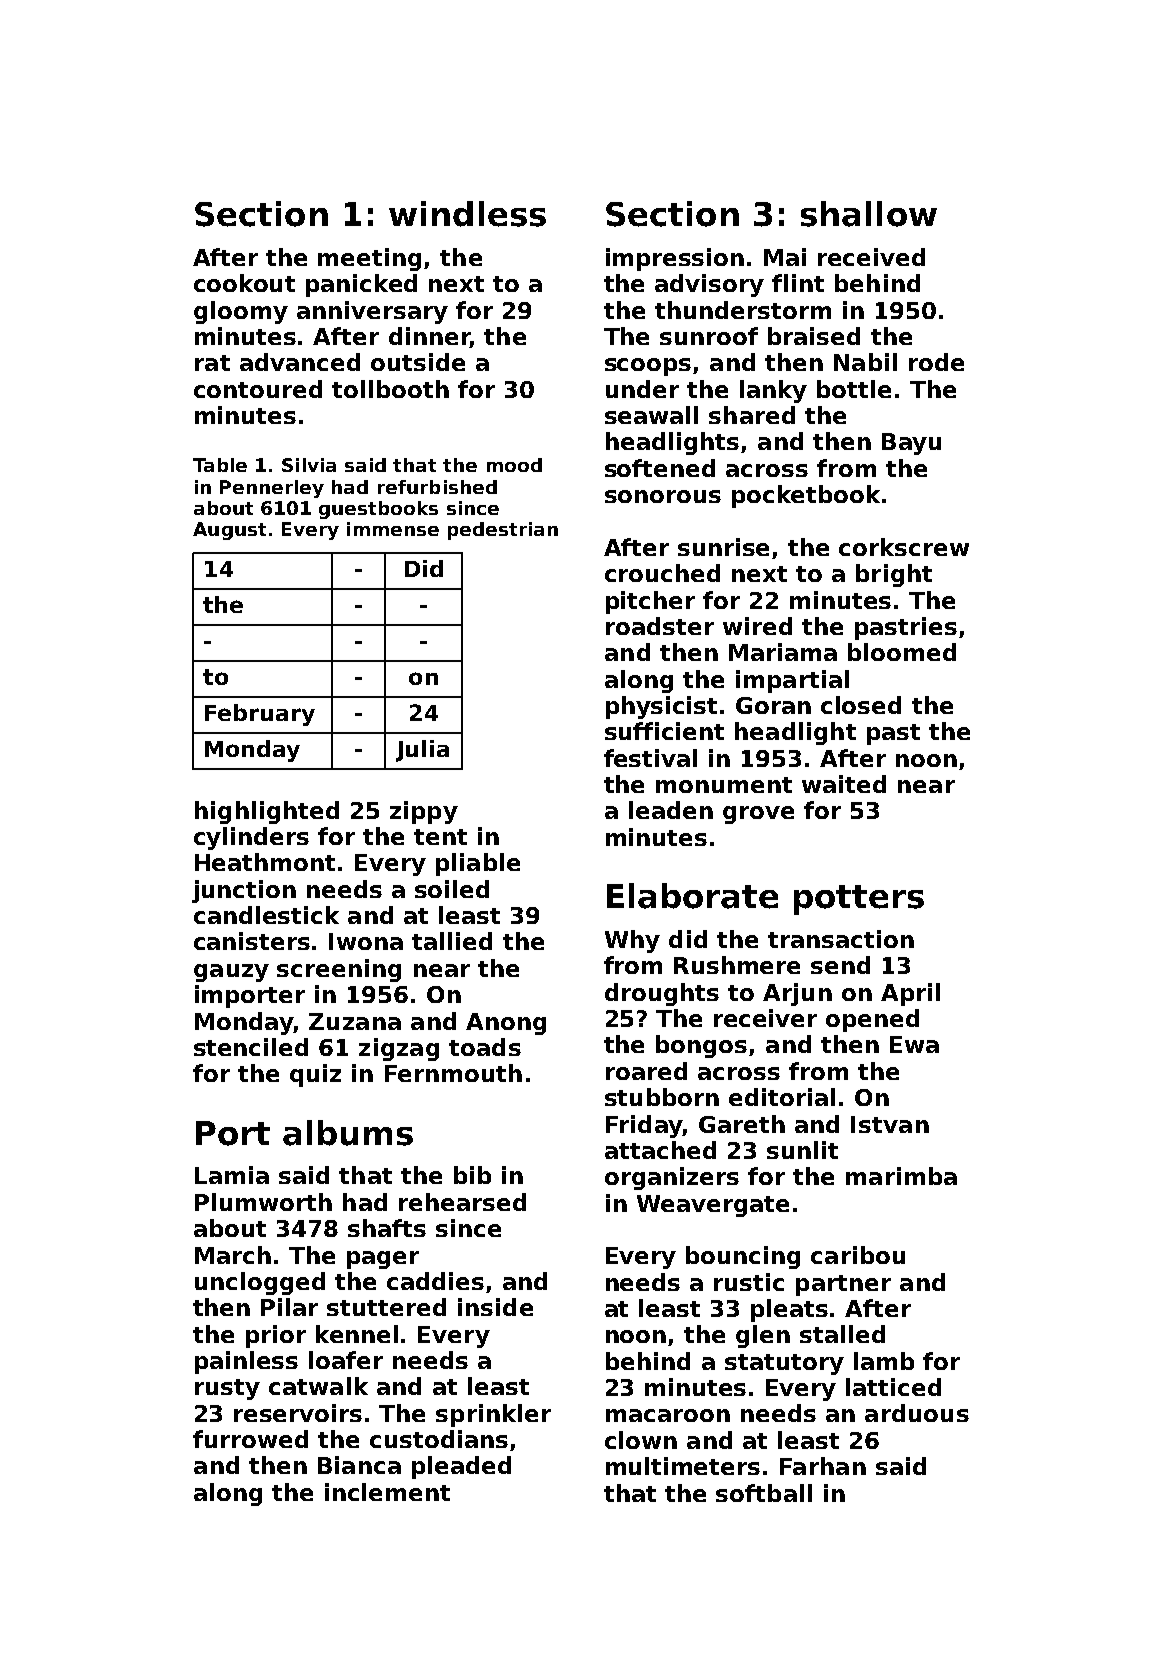 The width and height of the document is (1165, 1654). Describe the element at coordinates (865, 362) in the document. I see `Nabil` at that location.
